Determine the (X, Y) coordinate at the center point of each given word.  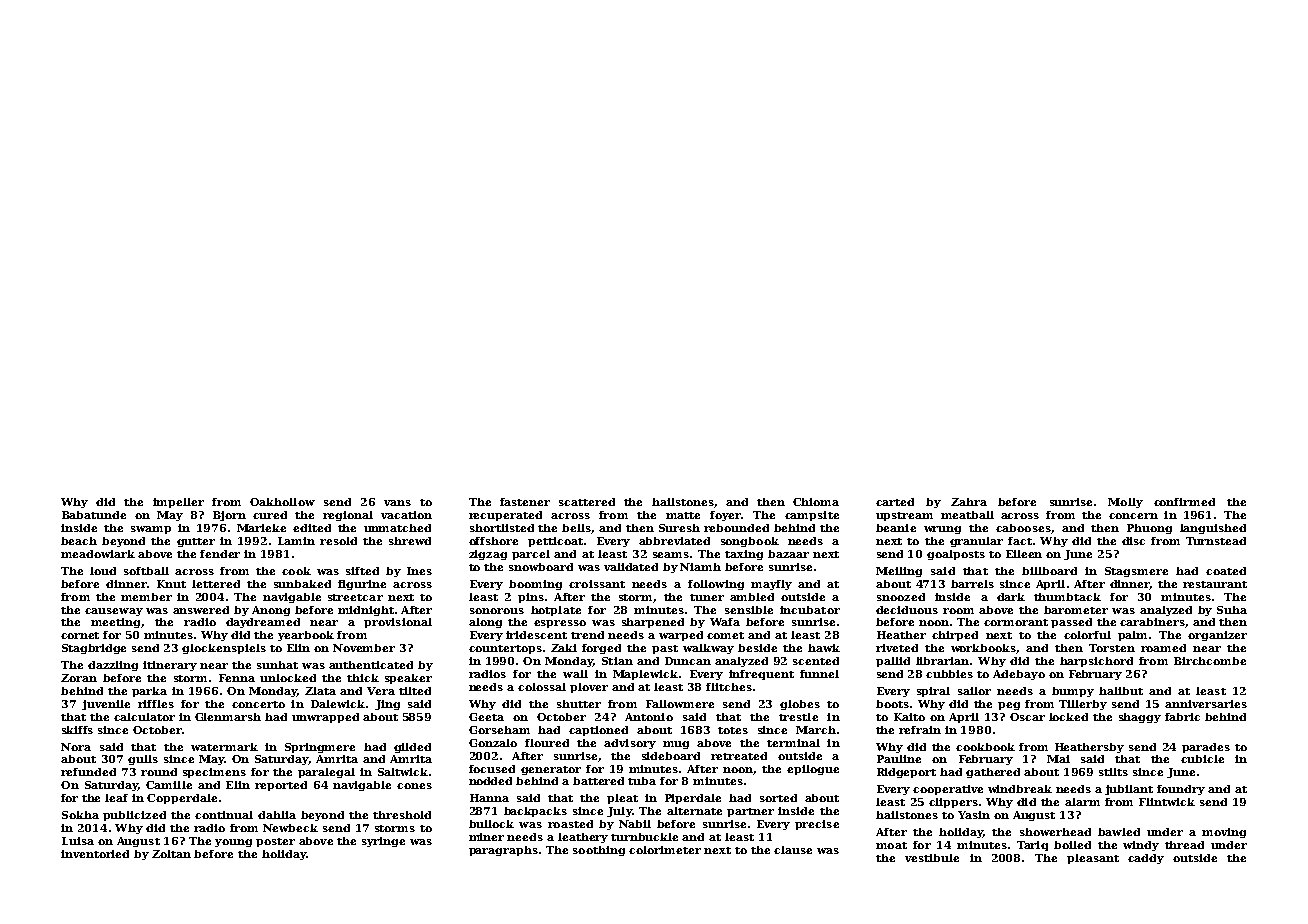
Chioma (816, 502)
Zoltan (171, 854)
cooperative (948, 790)
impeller (178, 503)
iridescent (536, 635)
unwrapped (325, 718)
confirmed (1184, 502)
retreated (739, 756)
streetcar (355, 597)
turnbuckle (644, 837)
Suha (1232, 610)
